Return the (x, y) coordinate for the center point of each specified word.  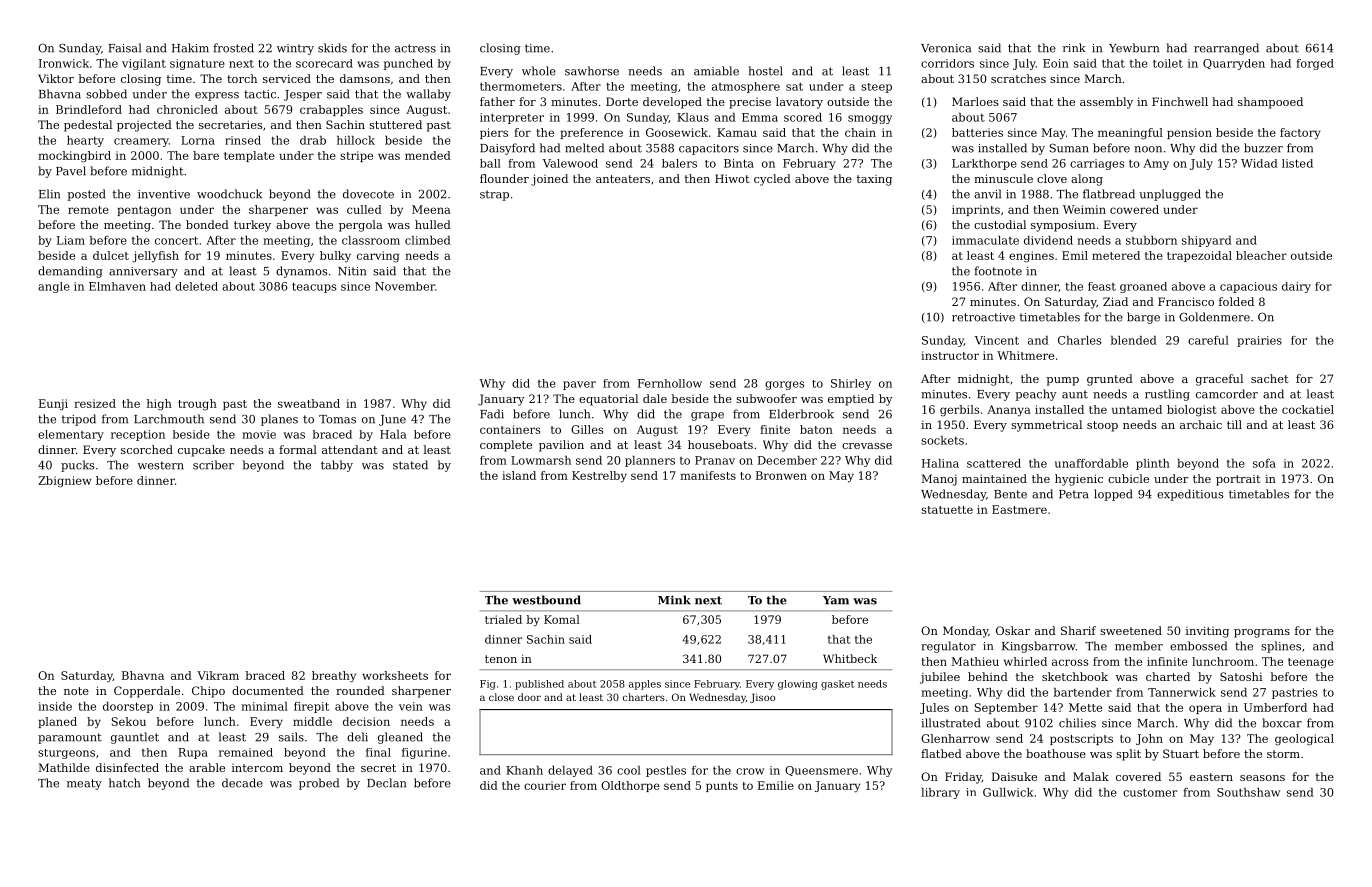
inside (55, 706)
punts (722, 787)
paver (579, 385)
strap (494, 195)
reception (138, 435)
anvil (987, 194)
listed (1297, 163)
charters (644, 697)
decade (242, 783)
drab (313, 140)
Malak (1091, 776)
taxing (874, 180)
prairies (1259, 341)
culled (364, 209)
